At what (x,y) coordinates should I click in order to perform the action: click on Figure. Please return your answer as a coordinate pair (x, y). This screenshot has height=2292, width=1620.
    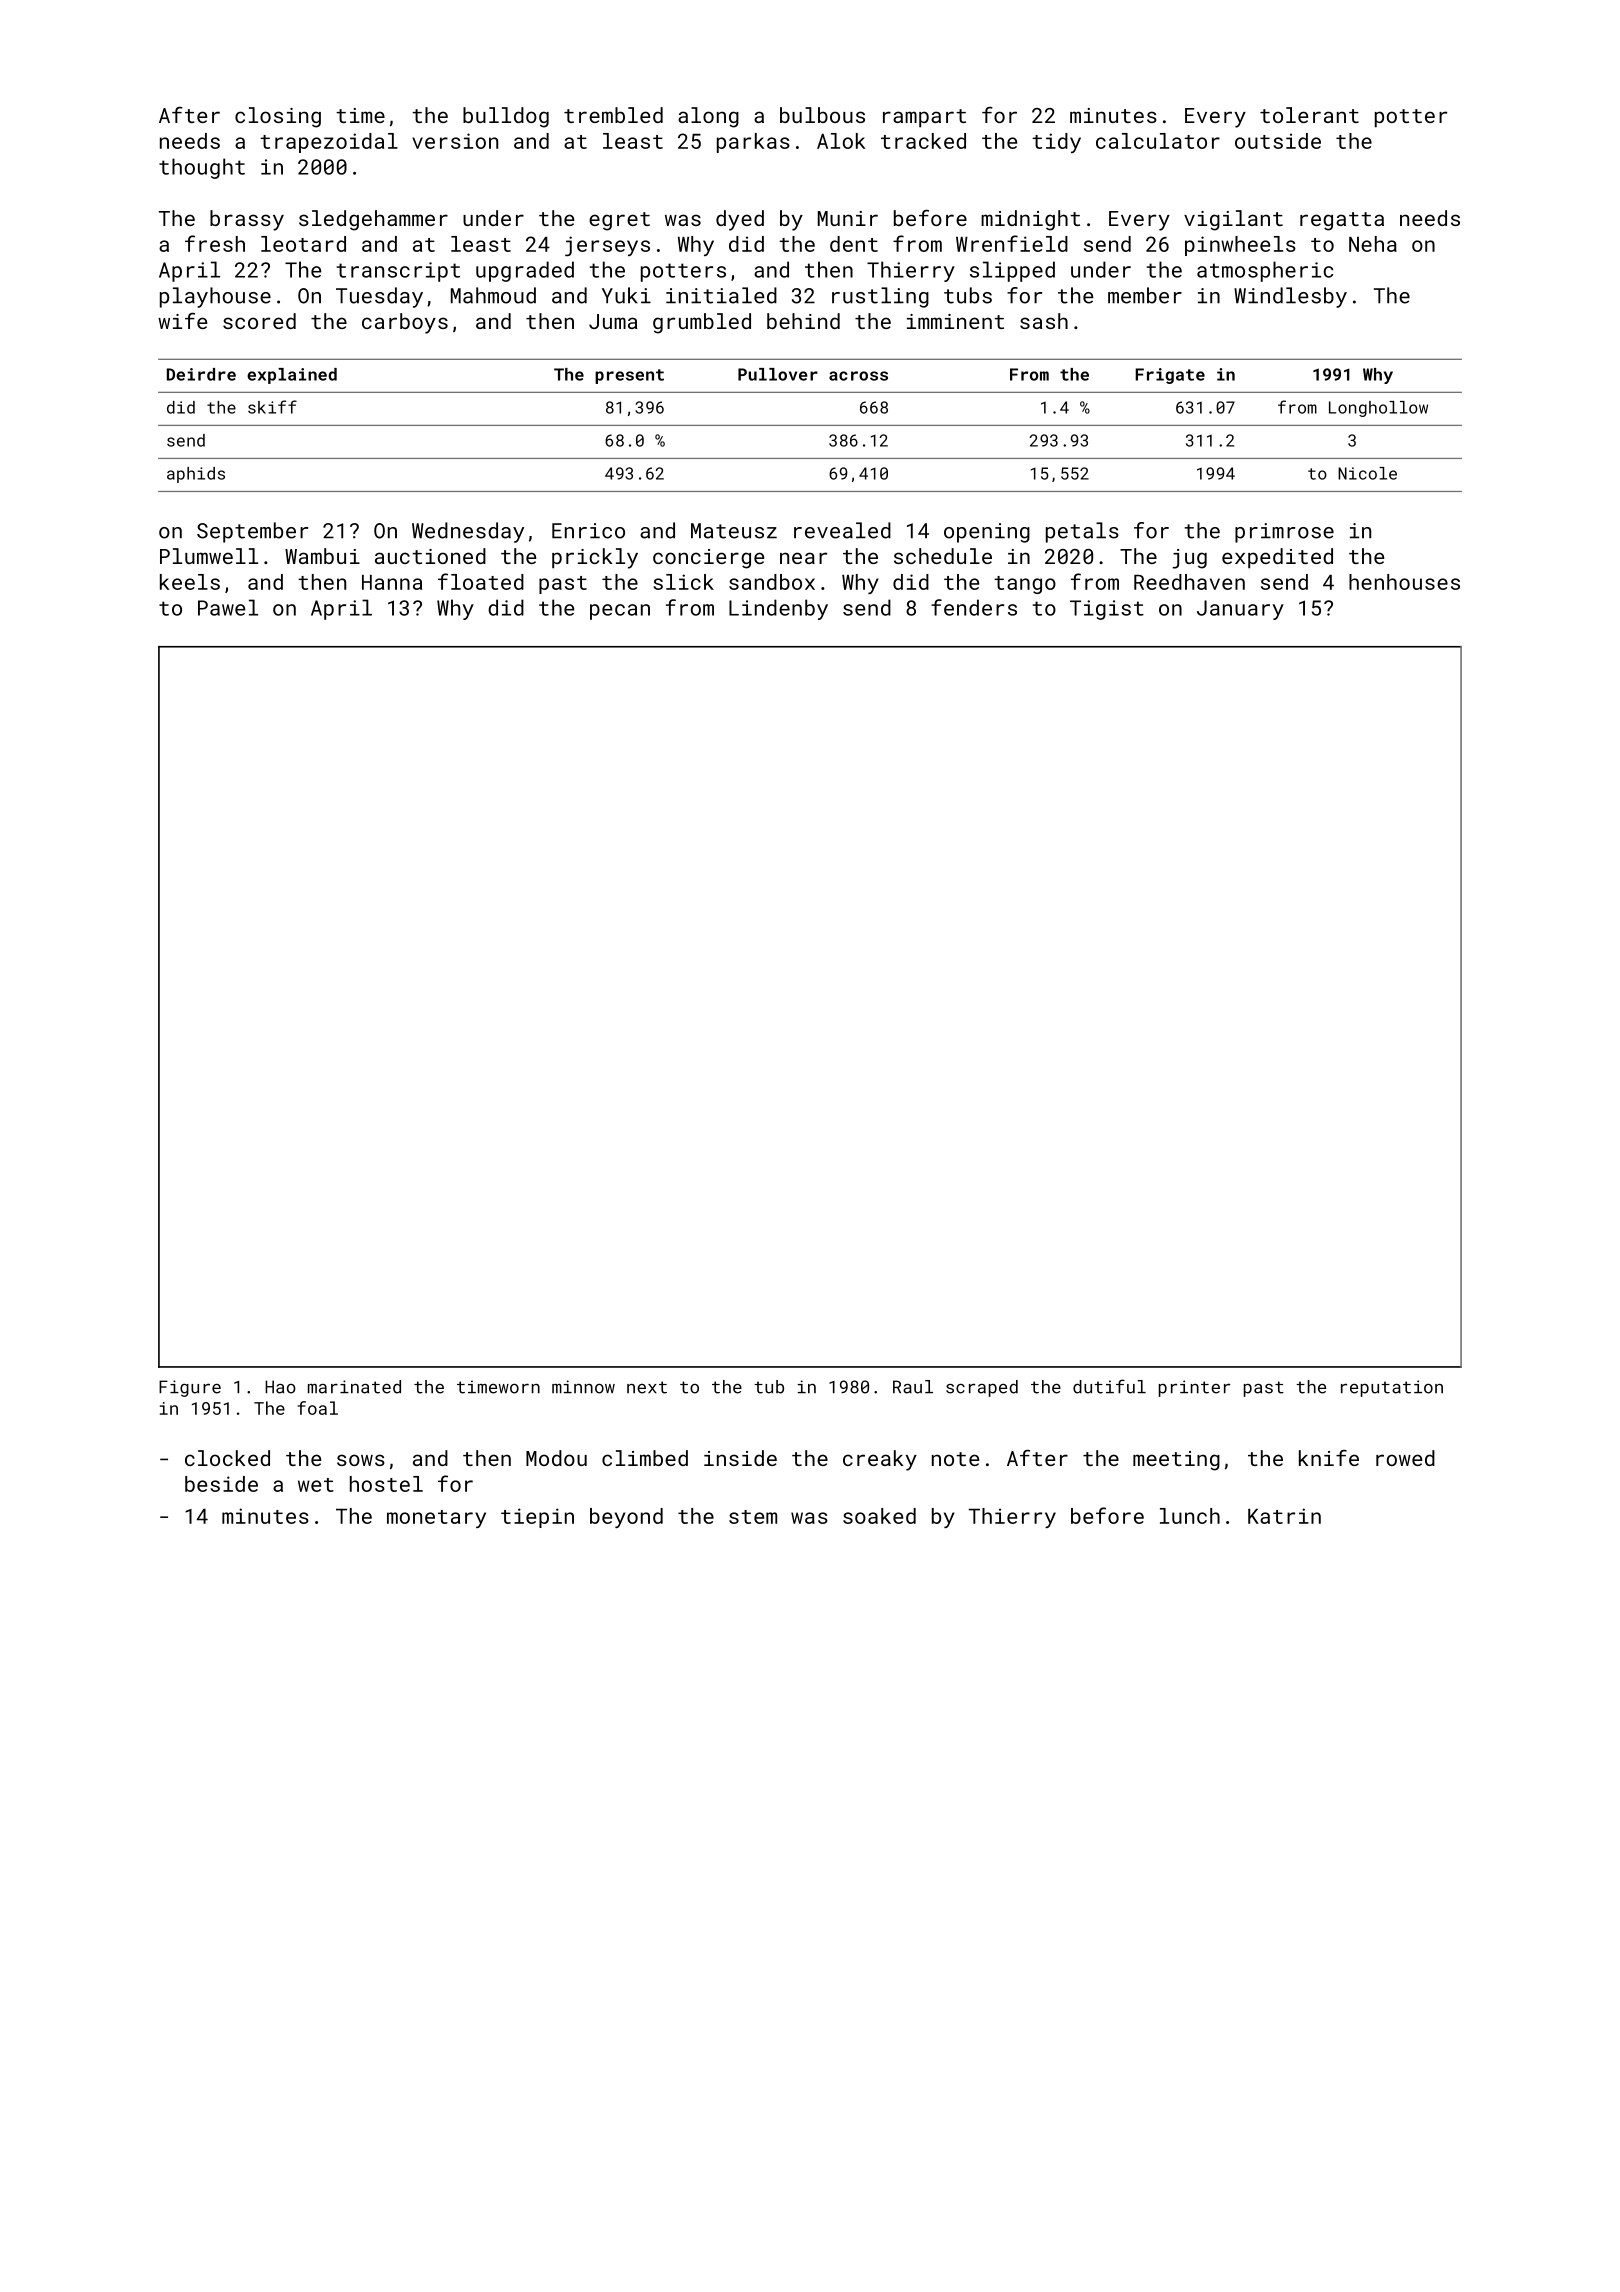
    Looking at the image, I should click on (190, 1388).
